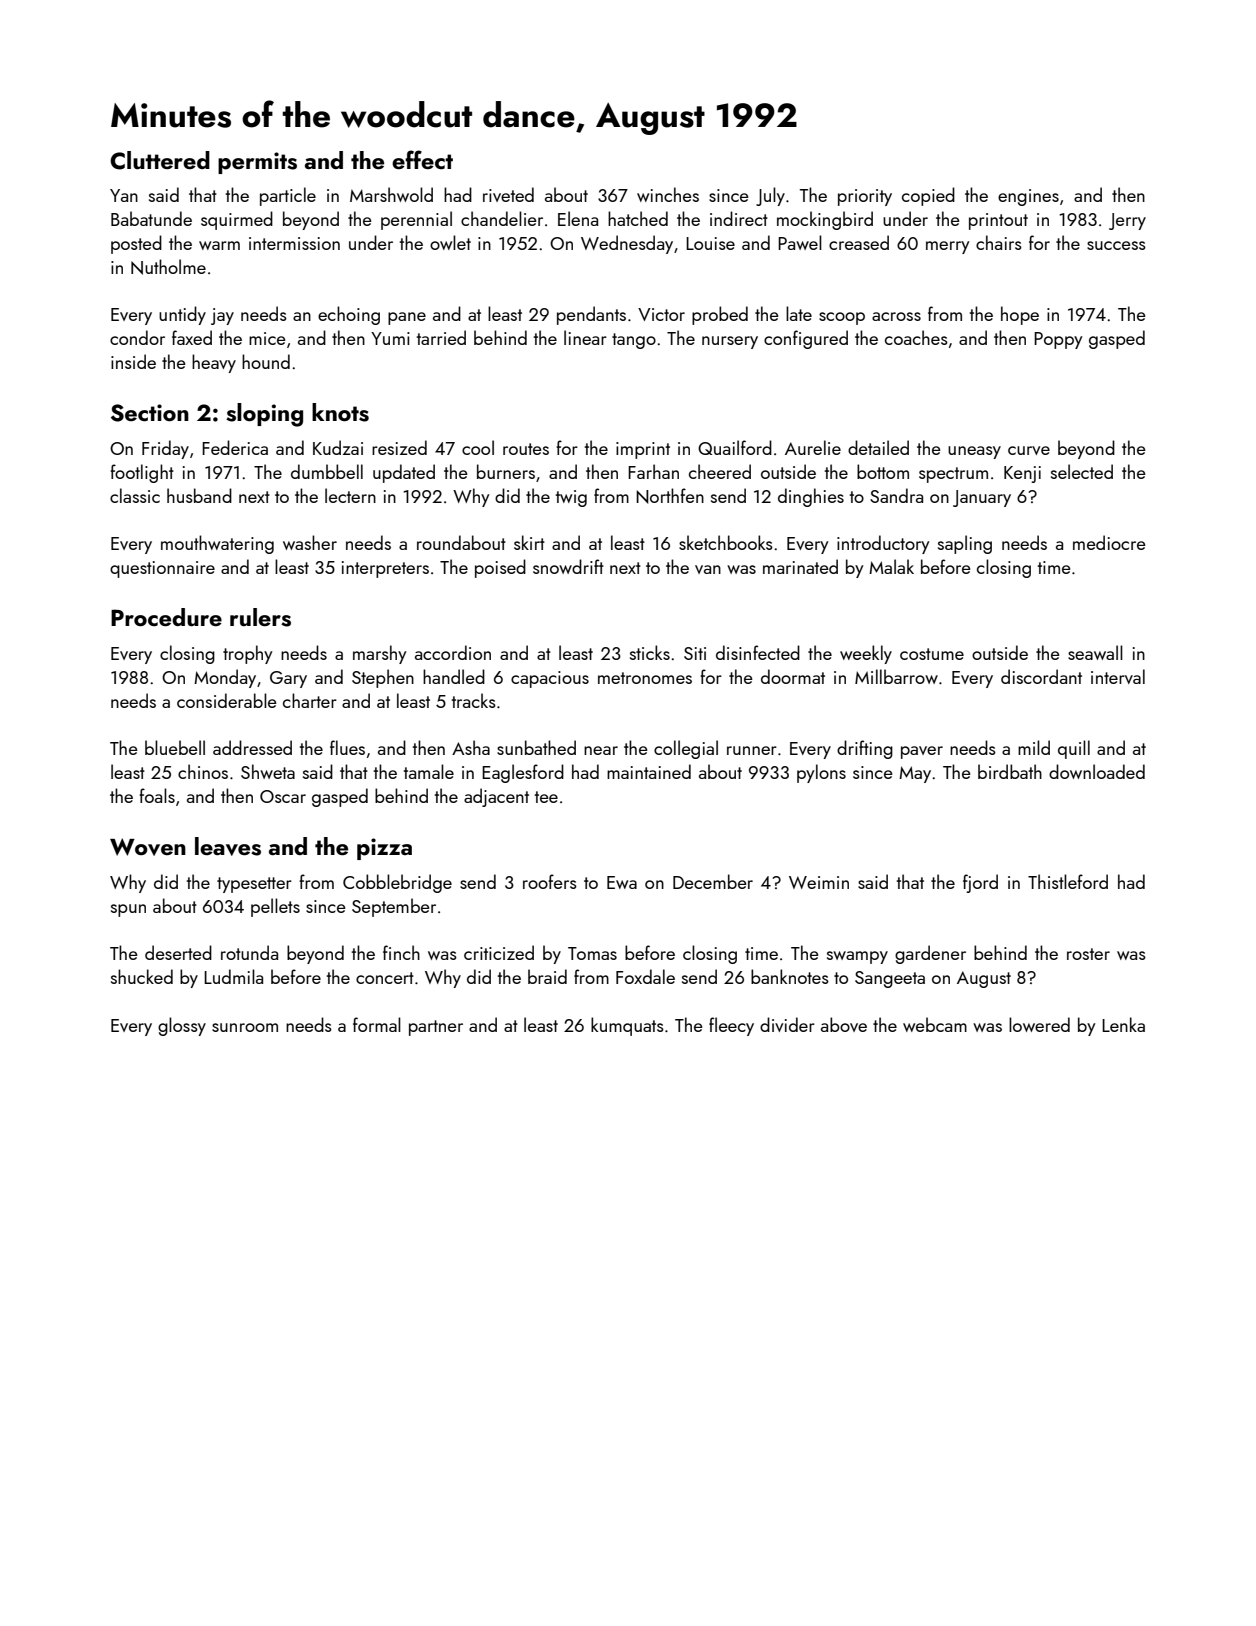 The height and width of the image is (1626, 1256). What do you see at coordinates (758, 652) in the image?
I see `disinfected` at bounding box center [758, 652].
